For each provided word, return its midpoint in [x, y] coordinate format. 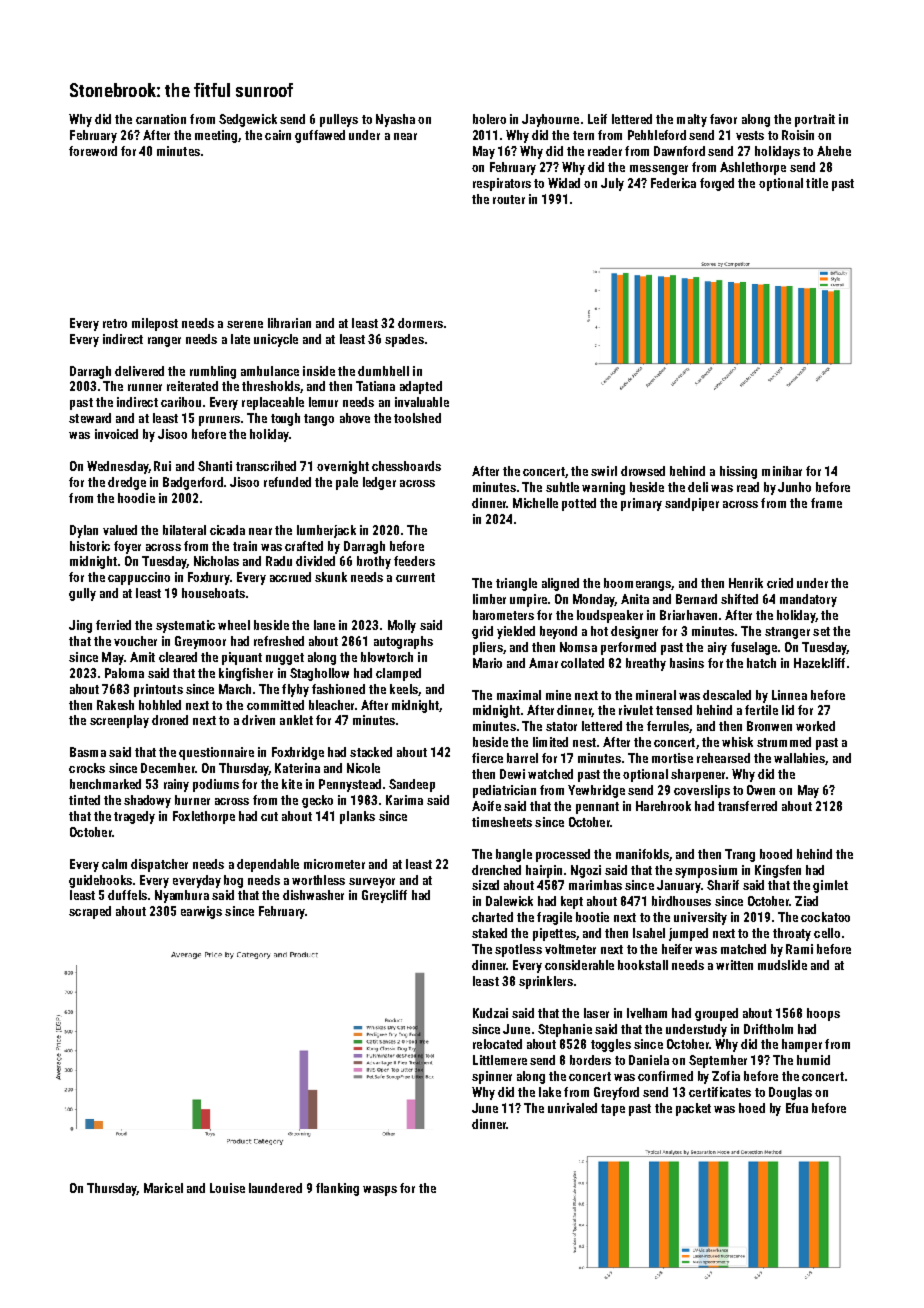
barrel [522, 758]
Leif [597, 119]
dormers [420, 323]
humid [813, 1060]
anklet [296, 720]
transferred [747, 806]
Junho [794, 487]
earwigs [201, 912]
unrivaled [572, 1108]
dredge [127, 483]
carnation [161, 119]
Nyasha [395, 120]
